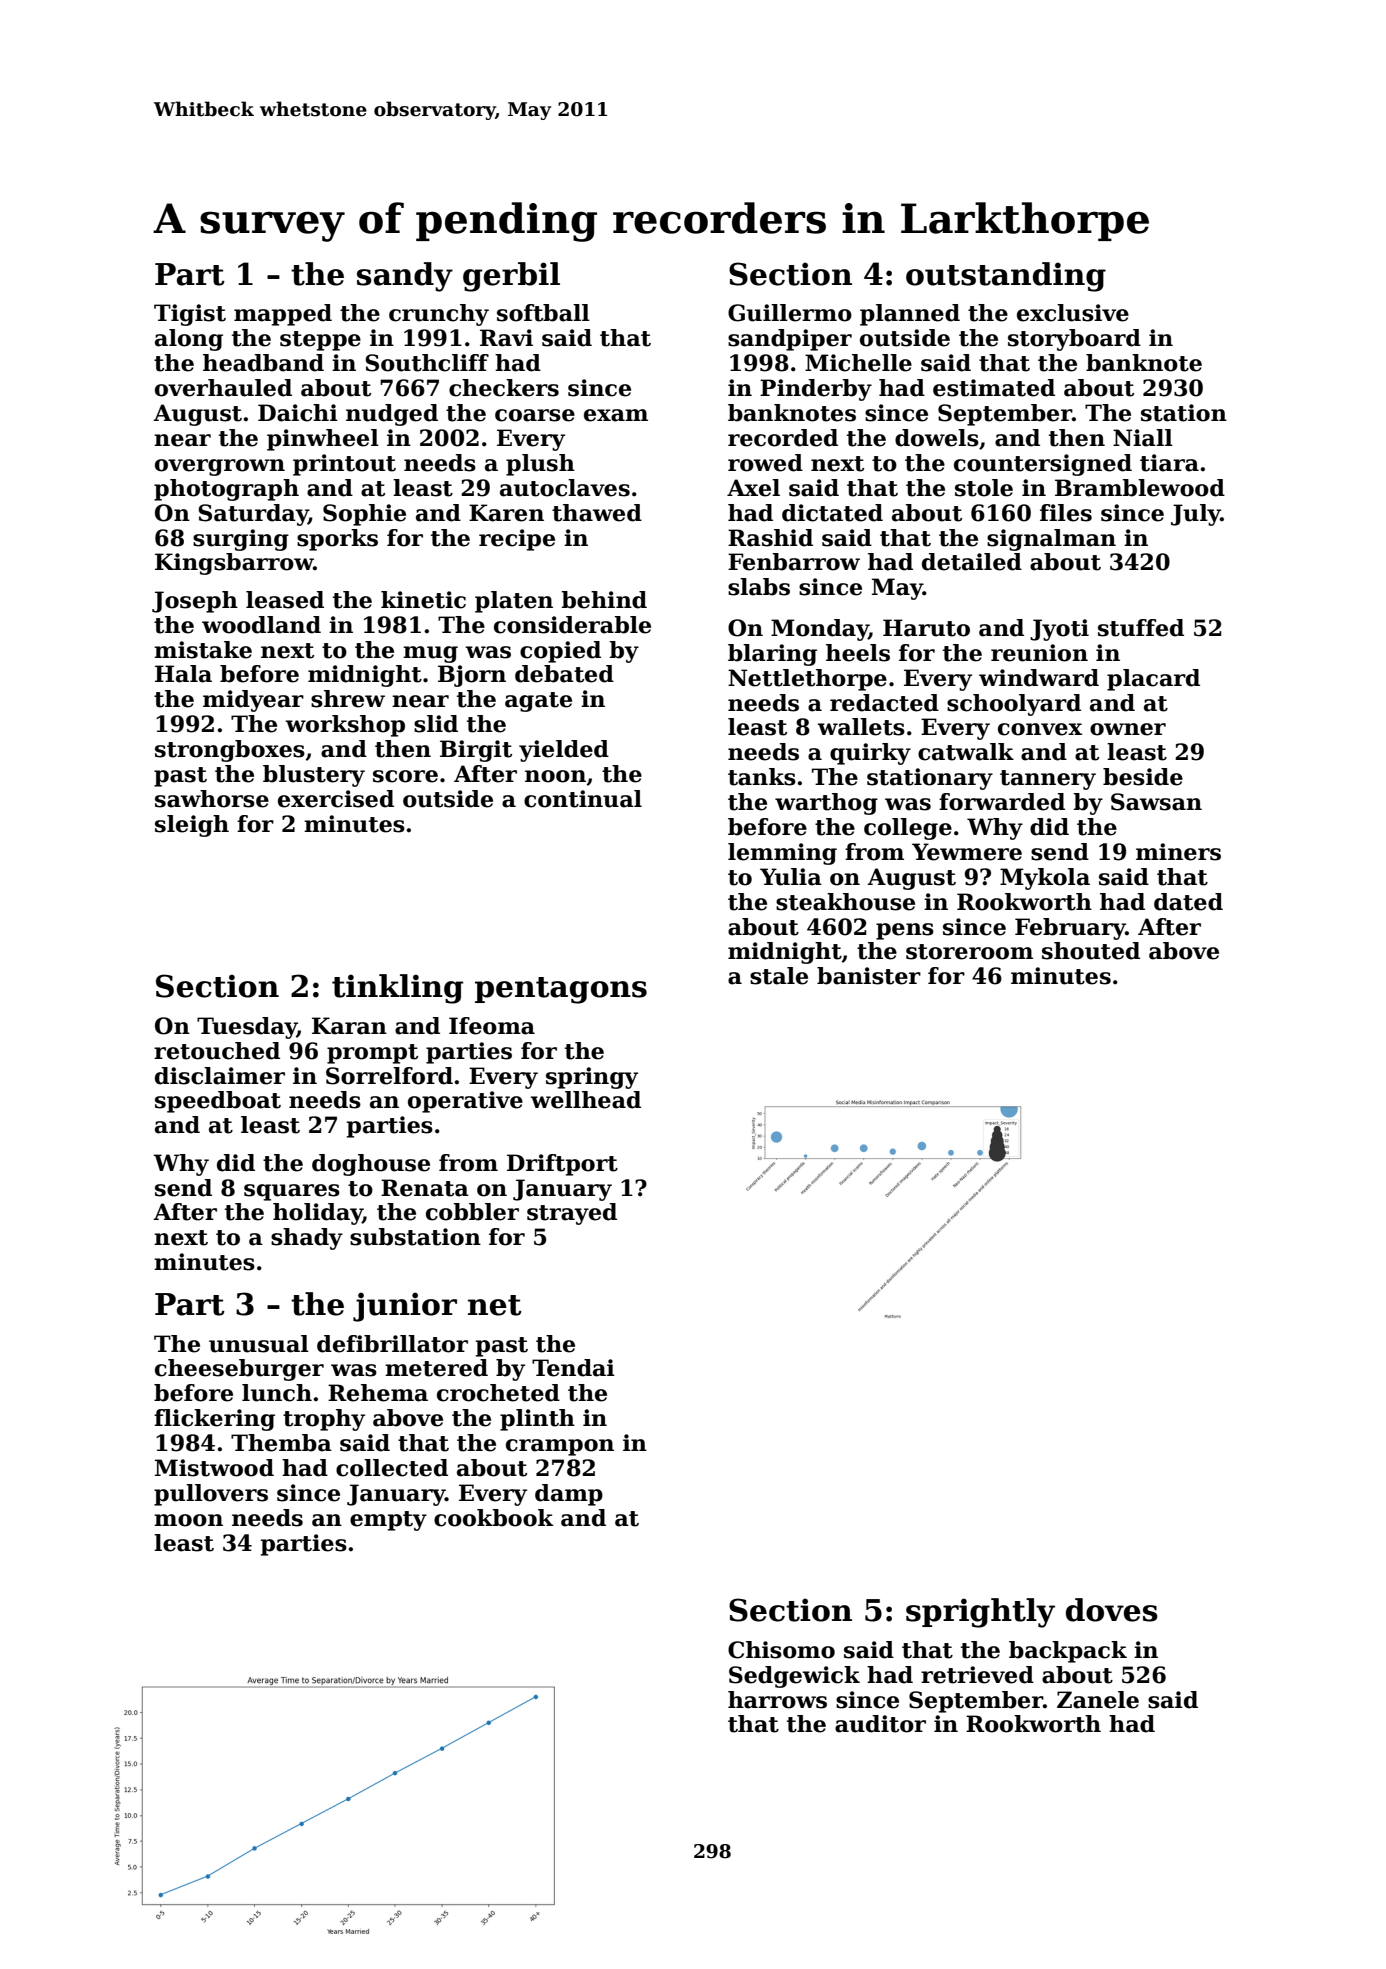 The height and width of the screenshot is (1969, 1386). What do you see at coordinates (405, 277) in the screenshot?
I see `sandy` at bounding box center [405, 277].
